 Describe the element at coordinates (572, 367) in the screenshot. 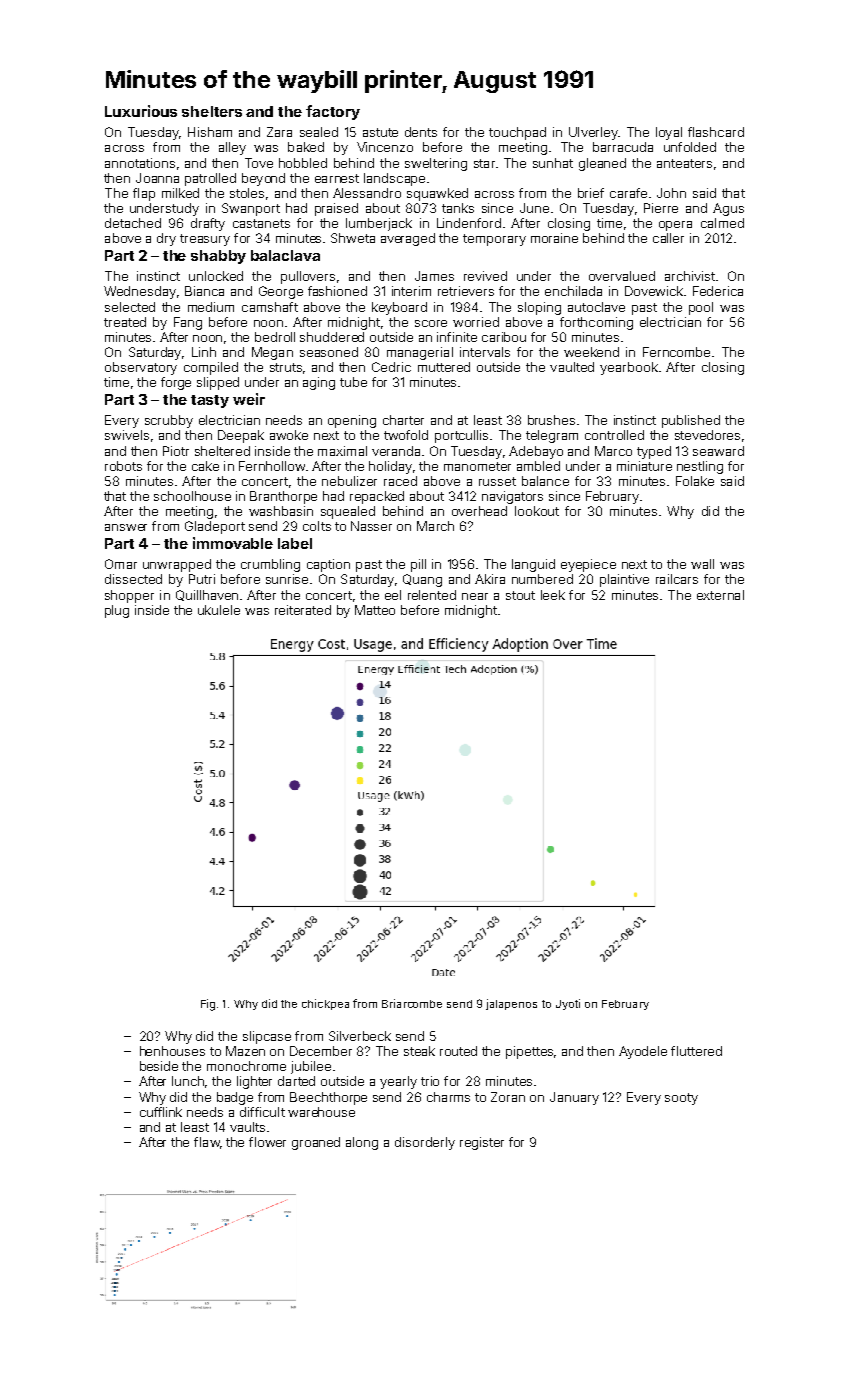

I see `vaulted` at that location.
